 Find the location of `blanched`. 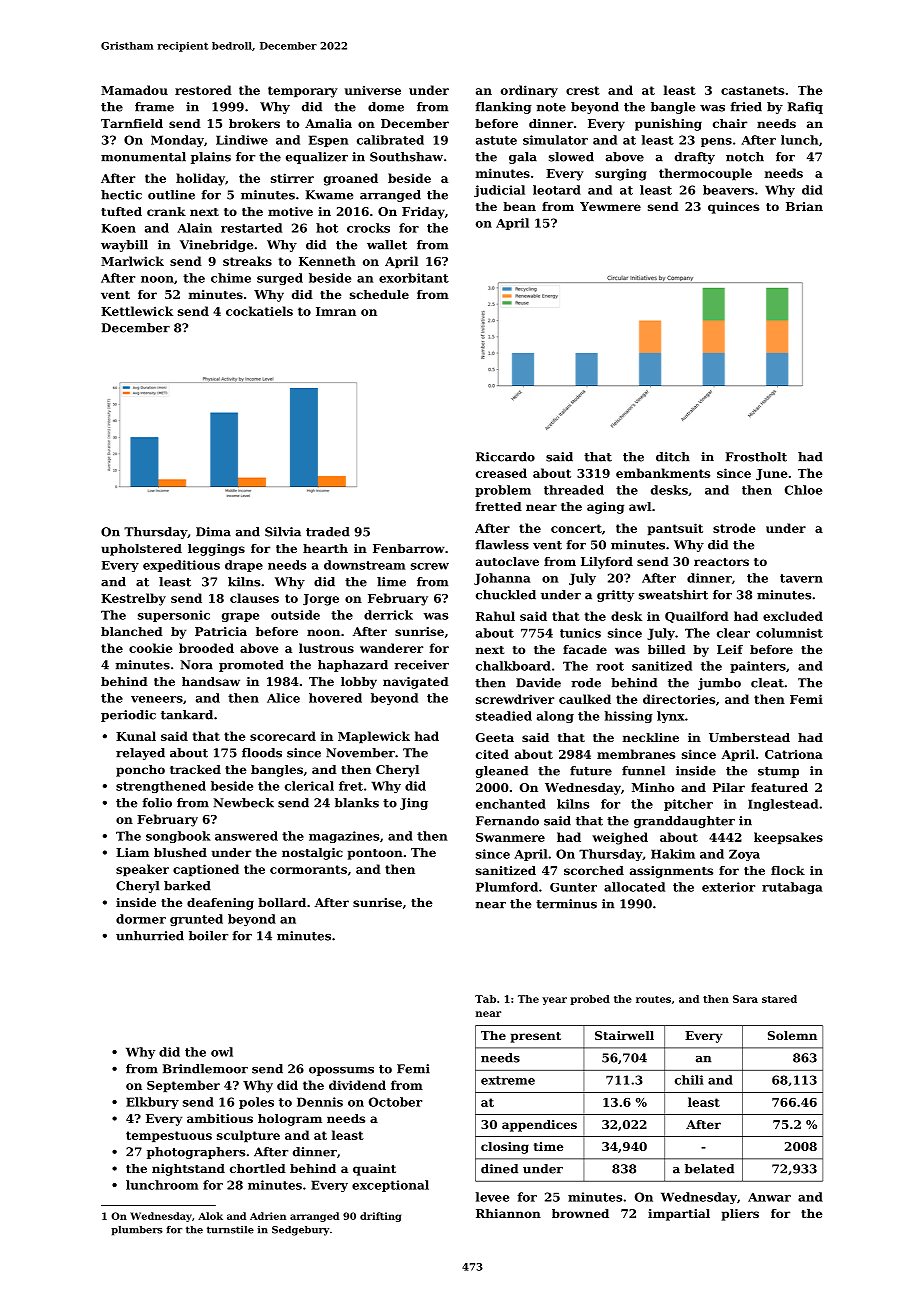

blanched is located at coordinates (132, 631).
